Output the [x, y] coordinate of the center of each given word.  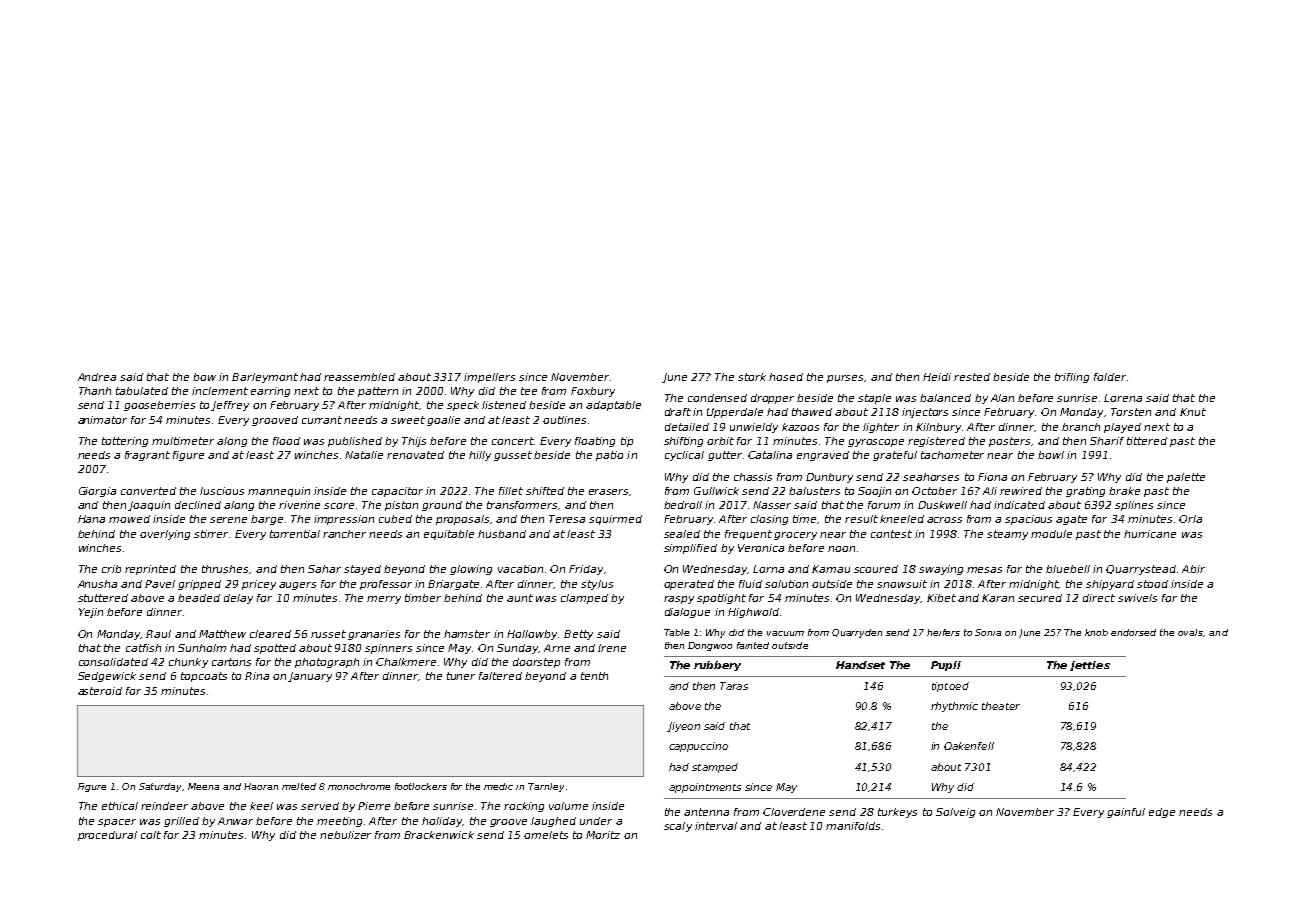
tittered [1147, 441]
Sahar [324, 569]
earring [270, 392]
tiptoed [950, 687]
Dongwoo [710, 646]
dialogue [687, 613]
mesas [984, 570]
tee [529, 391]
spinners [388, 649]
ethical [120, 806]
